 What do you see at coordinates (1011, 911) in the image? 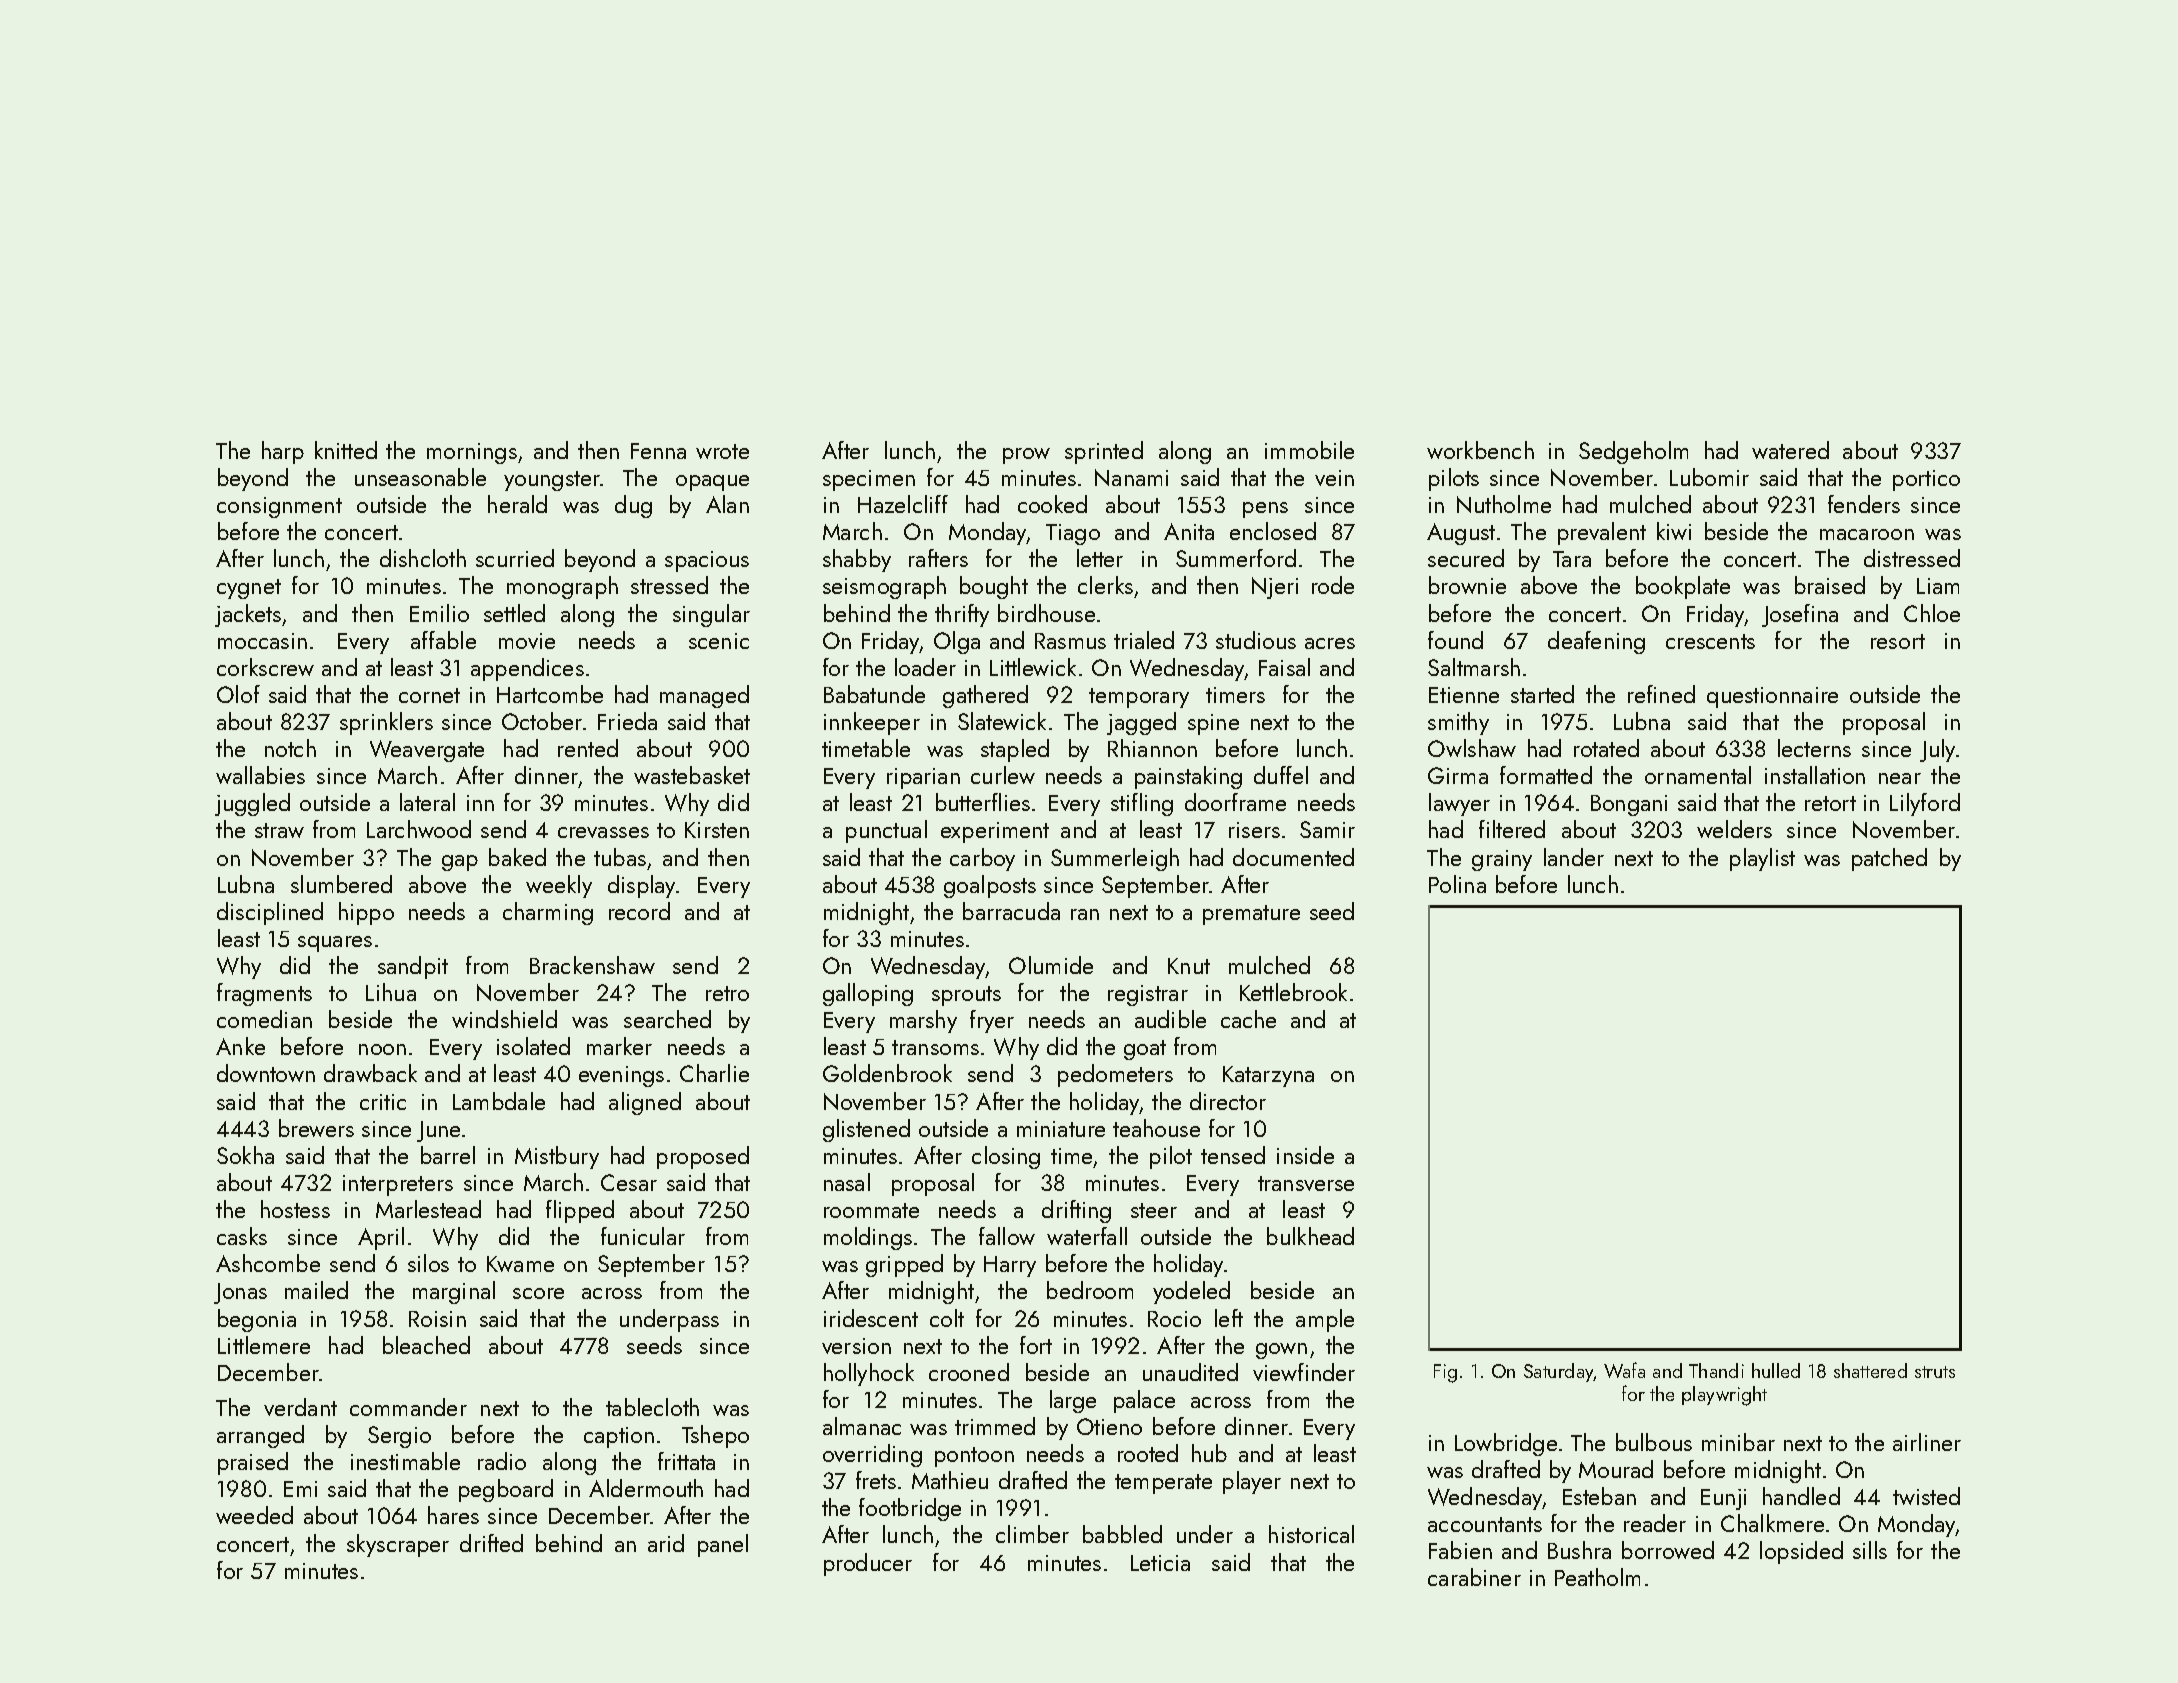
I see `barracuda` at bounding box center [1011, 911].
